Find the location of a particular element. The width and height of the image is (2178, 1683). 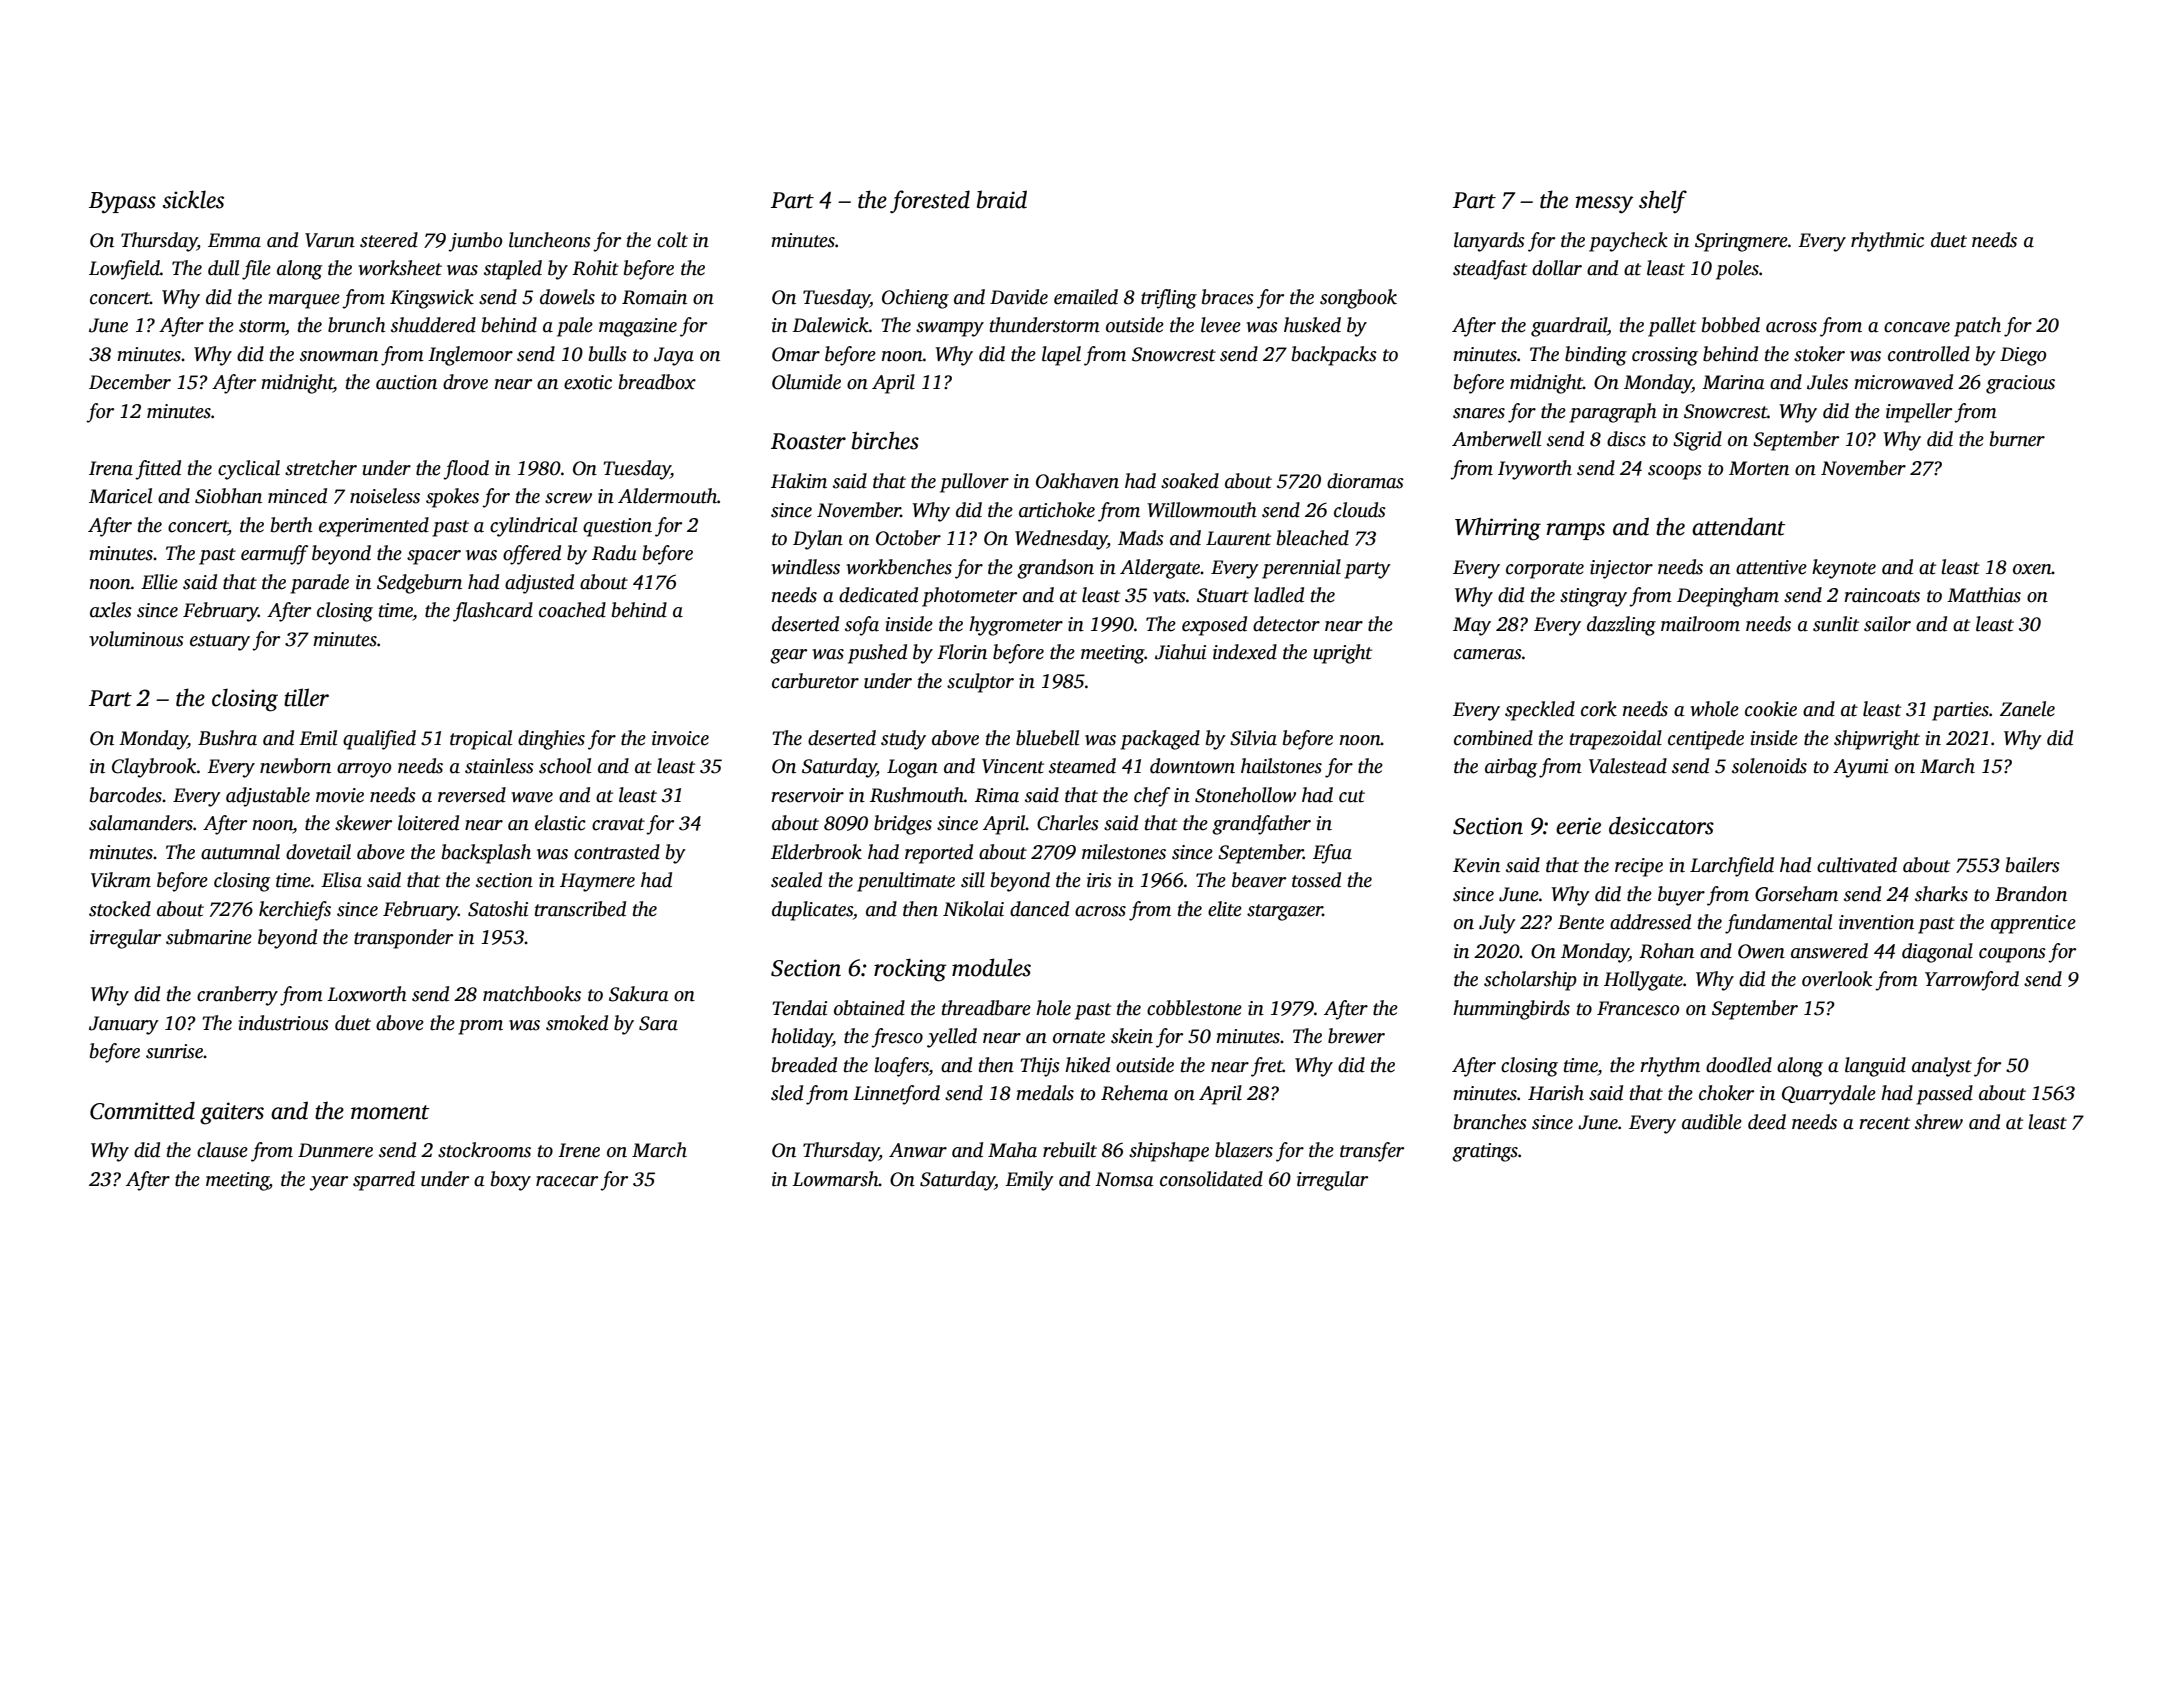

mailroom is located at coordinates (1700, 624).
